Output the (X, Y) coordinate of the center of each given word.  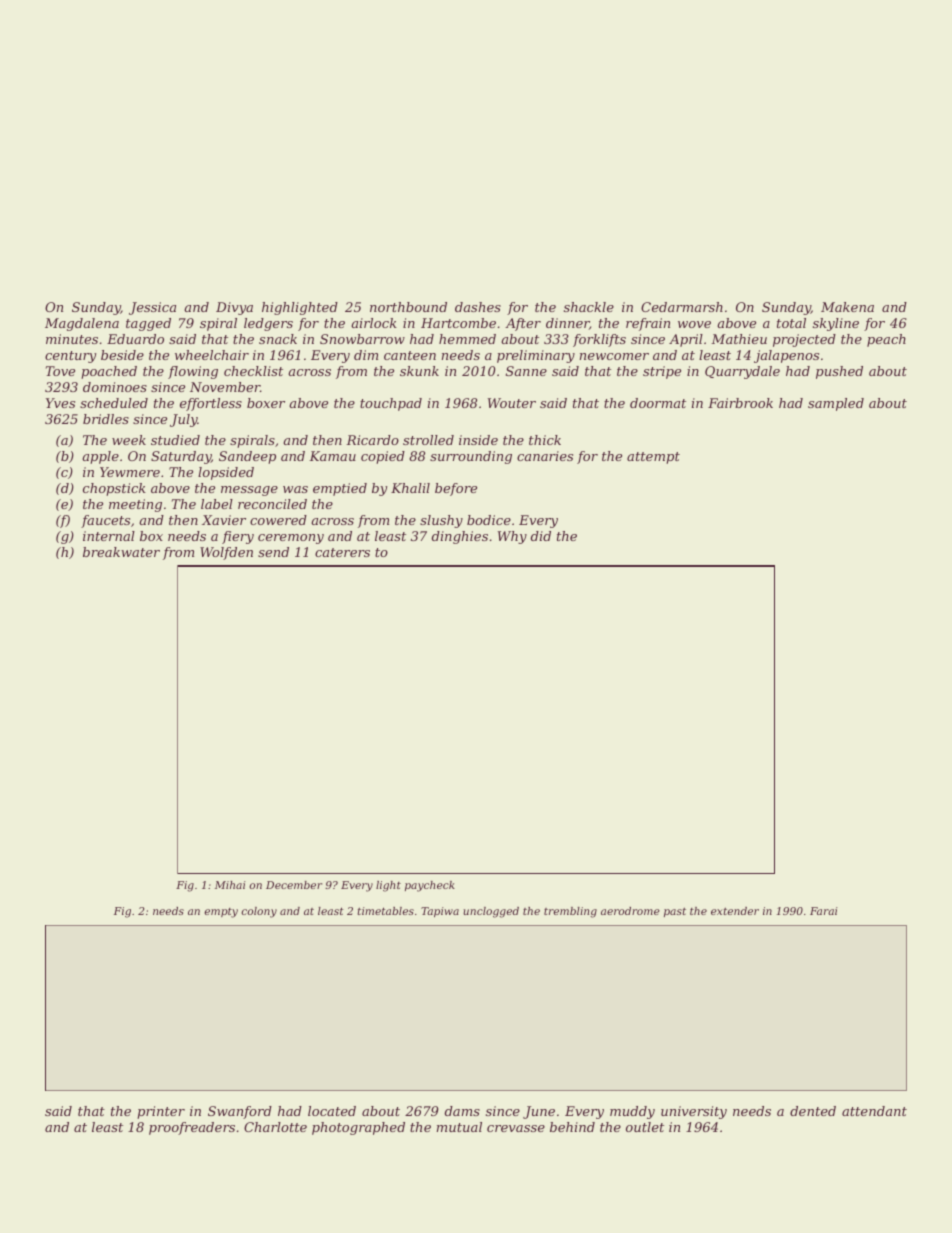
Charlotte (275, 1127)
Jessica (152, 308)
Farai (823, 911)
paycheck (430, 886)
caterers (342, 552)
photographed (358, 1128)
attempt (653, 458)
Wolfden (226, 553)
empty (221, 913)
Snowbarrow (362, 339)
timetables (386, 911)
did (541, 536)
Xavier (224, 520)
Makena (847, 307)
